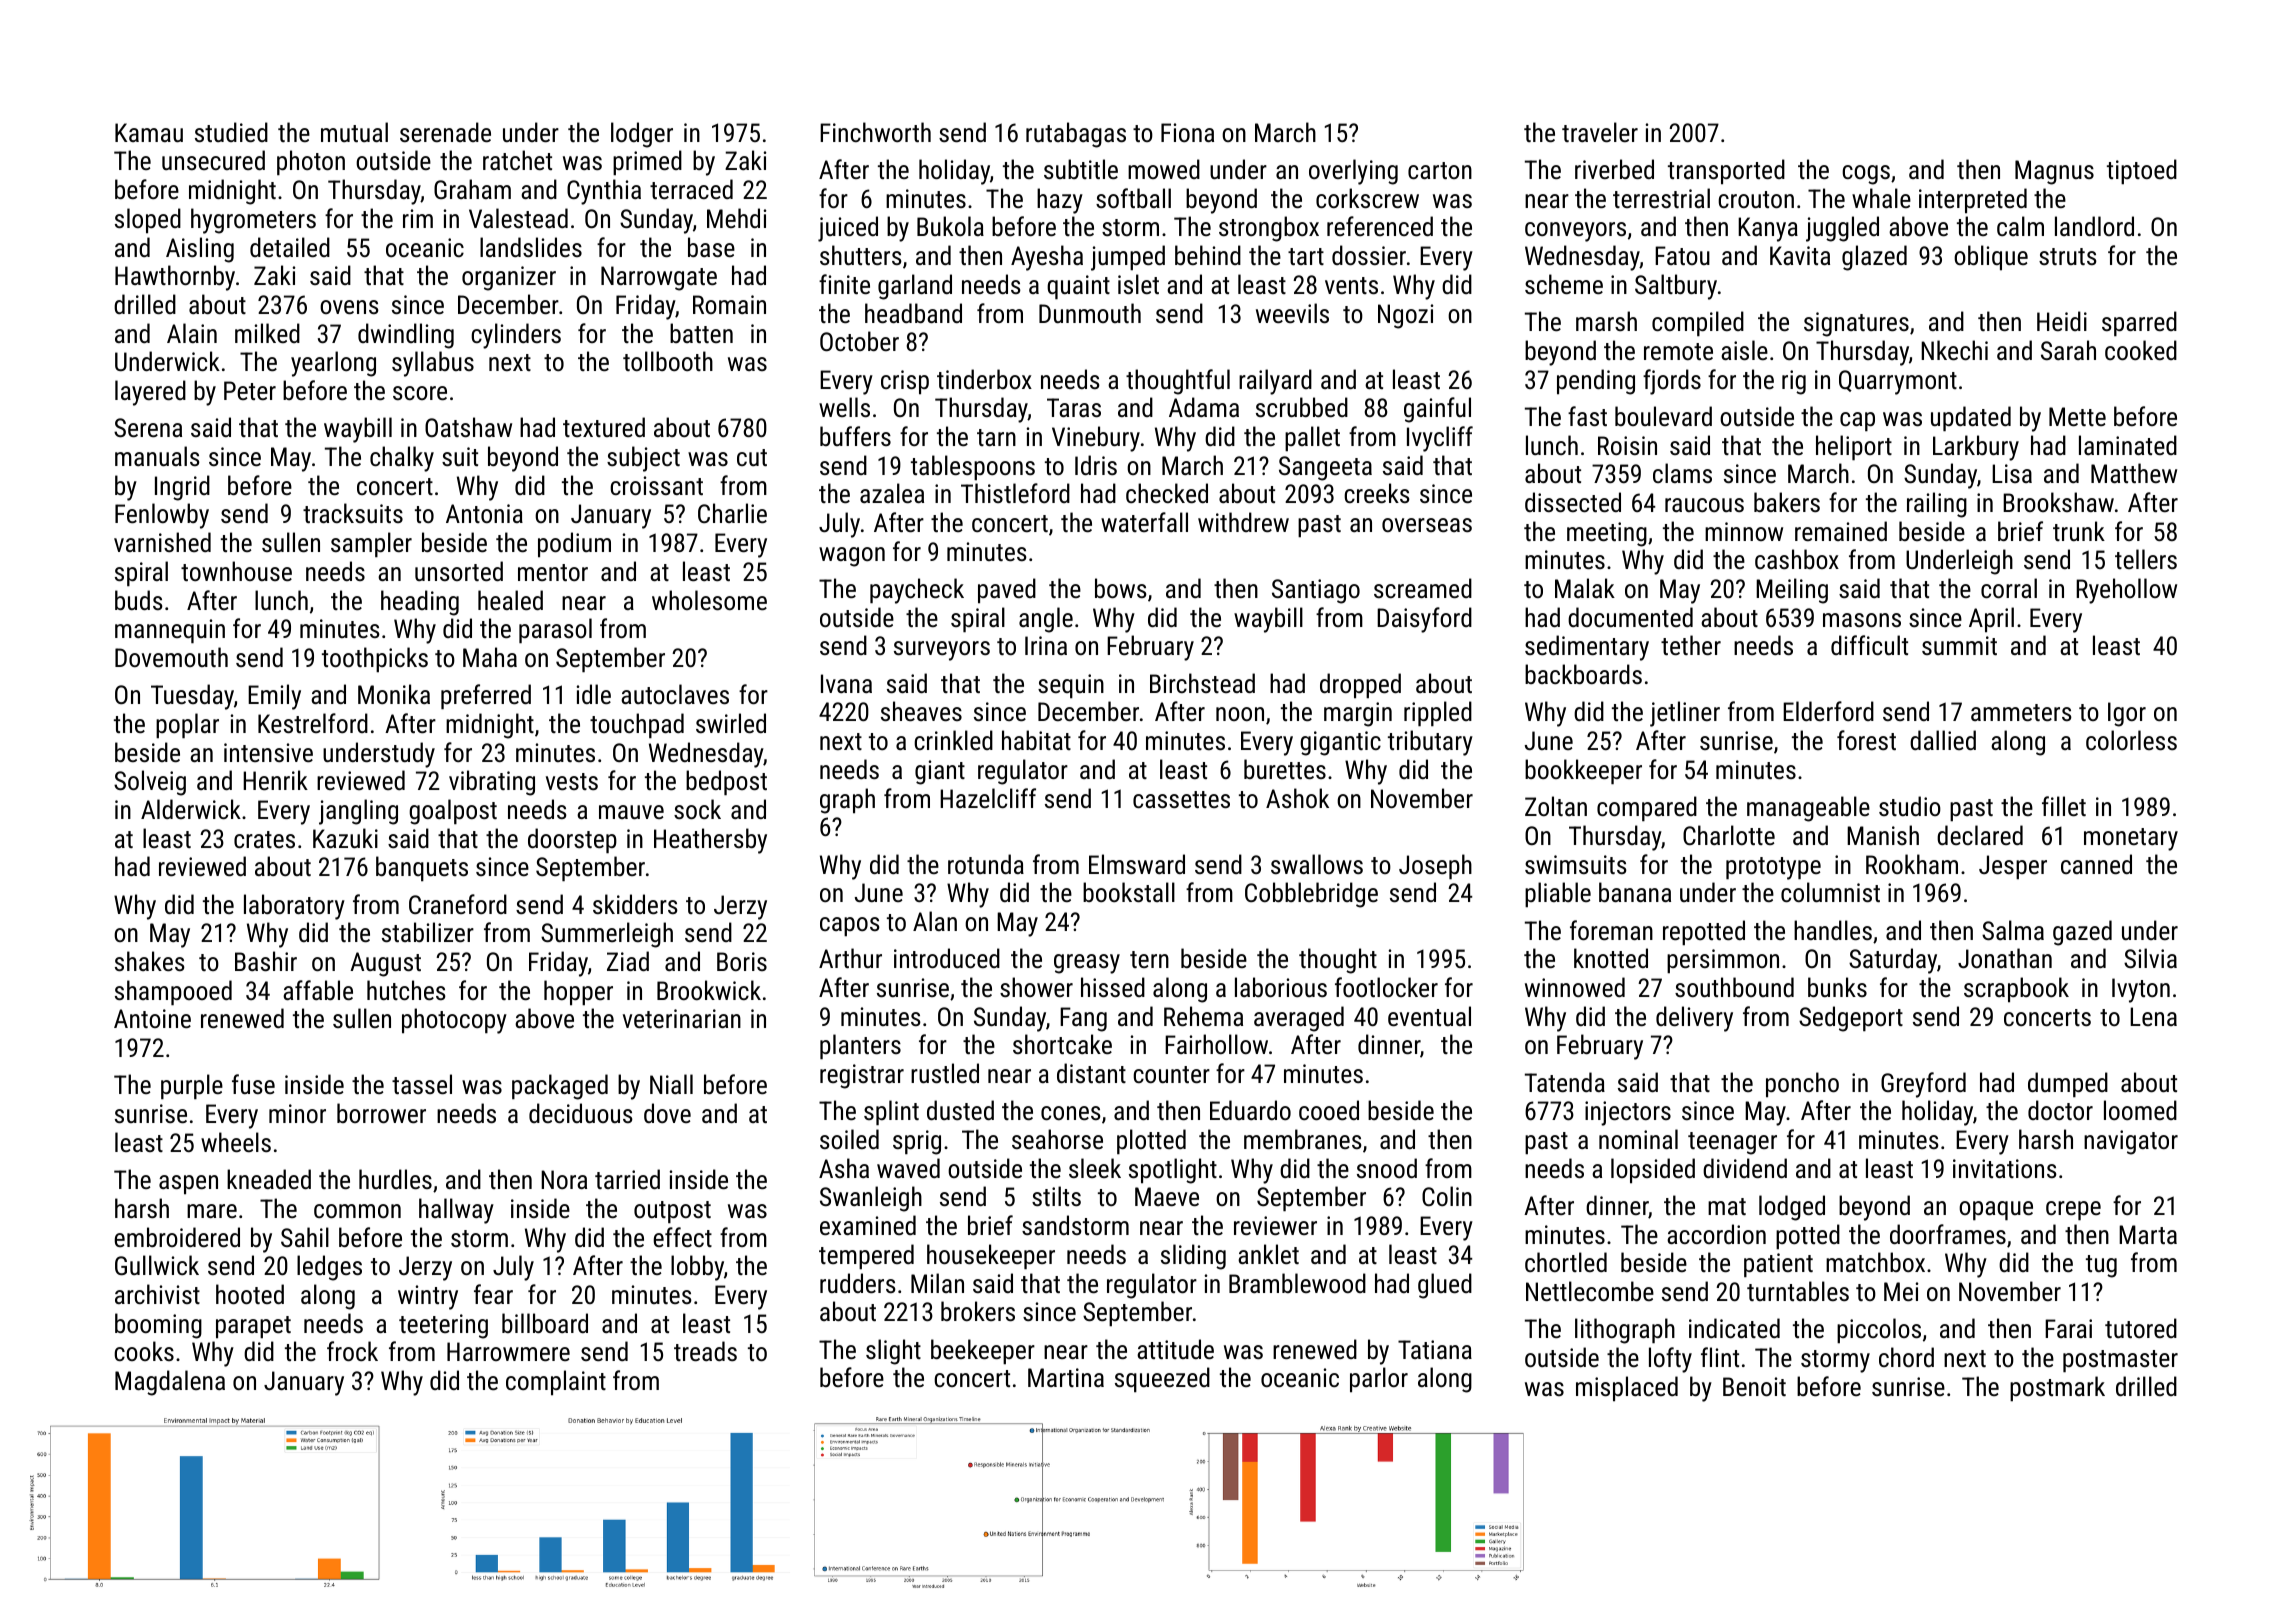  I want to click on railyard, so click(1275, 382).
